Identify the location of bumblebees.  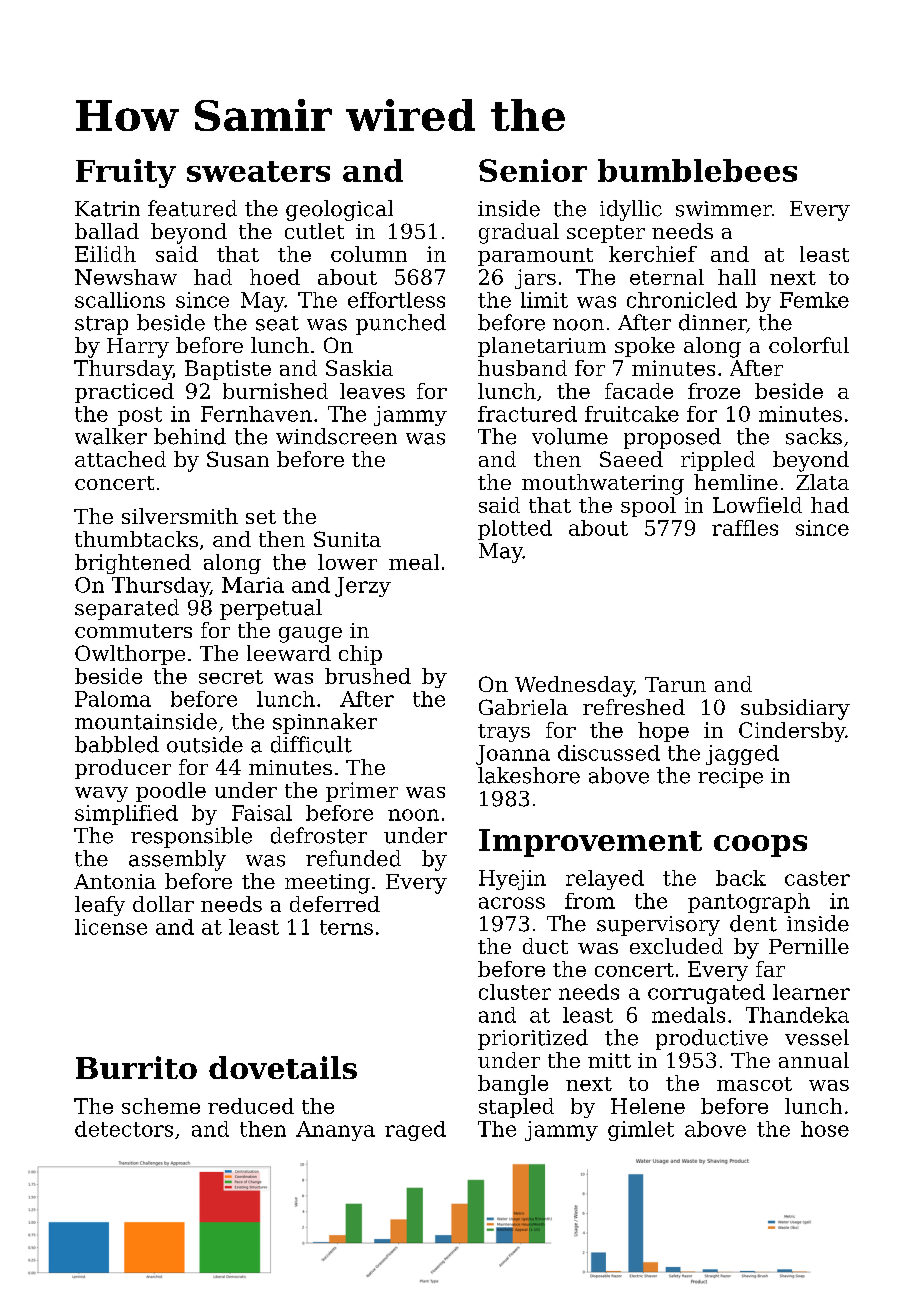
(697, 170).
